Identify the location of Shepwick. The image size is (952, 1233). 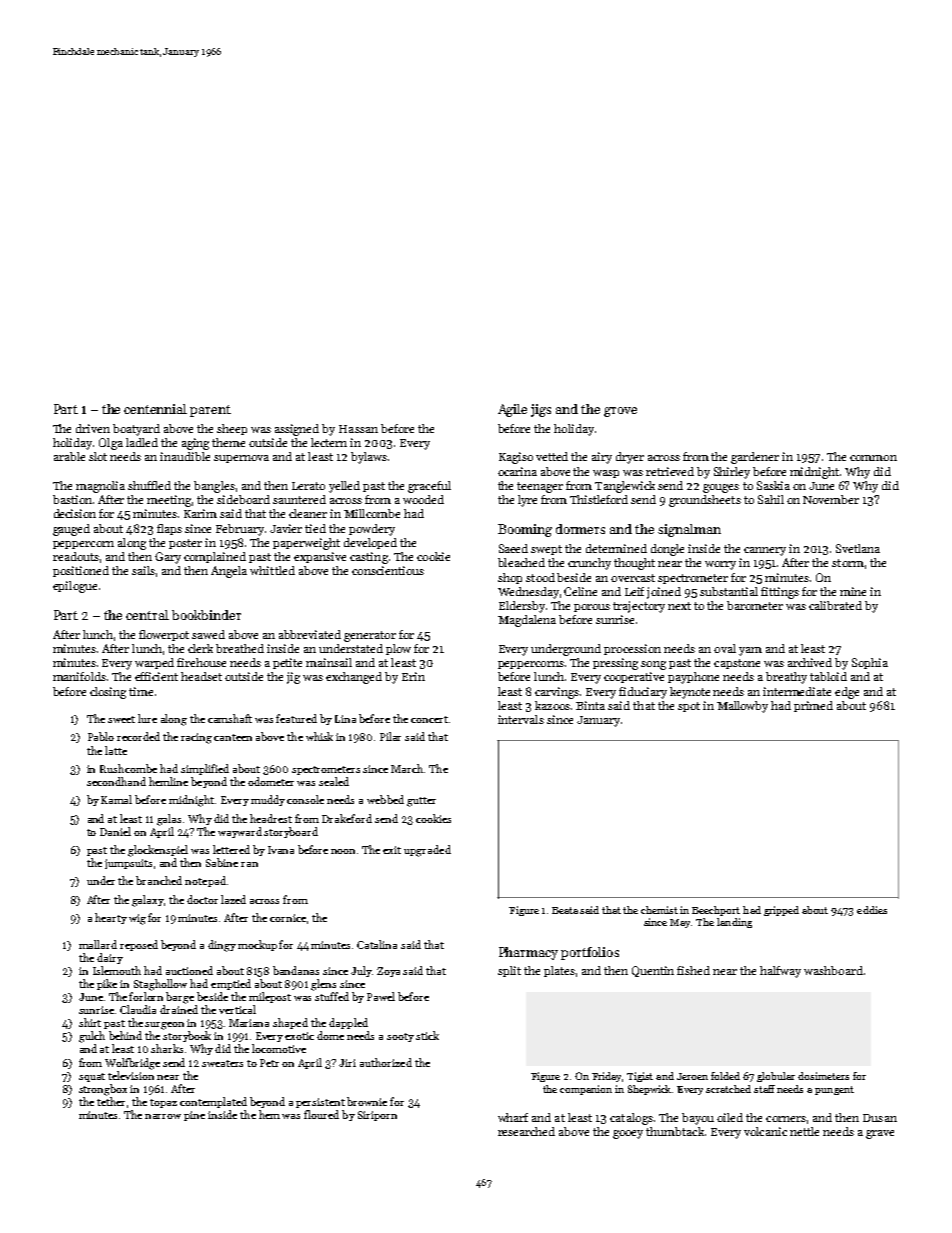
(649, 1090).
